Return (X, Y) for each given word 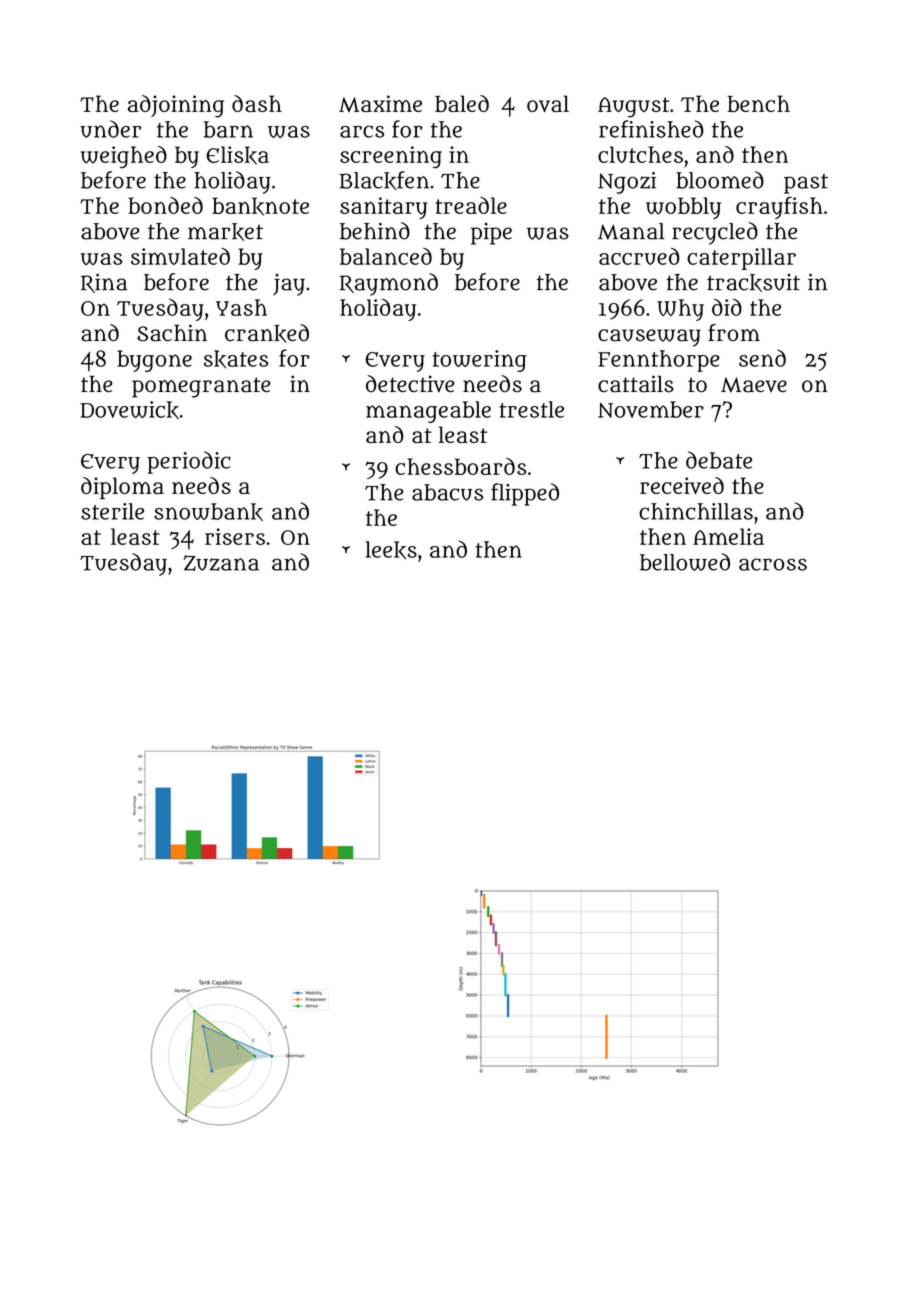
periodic (188, 462)
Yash (241, 307)
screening (391, 157)
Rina (104, 283)
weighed (124, 157)
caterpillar (741, 259)
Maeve (754, 385)
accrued (639, 256)
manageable (428, 412)
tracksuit (753, 283)
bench (758, 103)
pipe (491, 233)
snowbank (208, 512)
